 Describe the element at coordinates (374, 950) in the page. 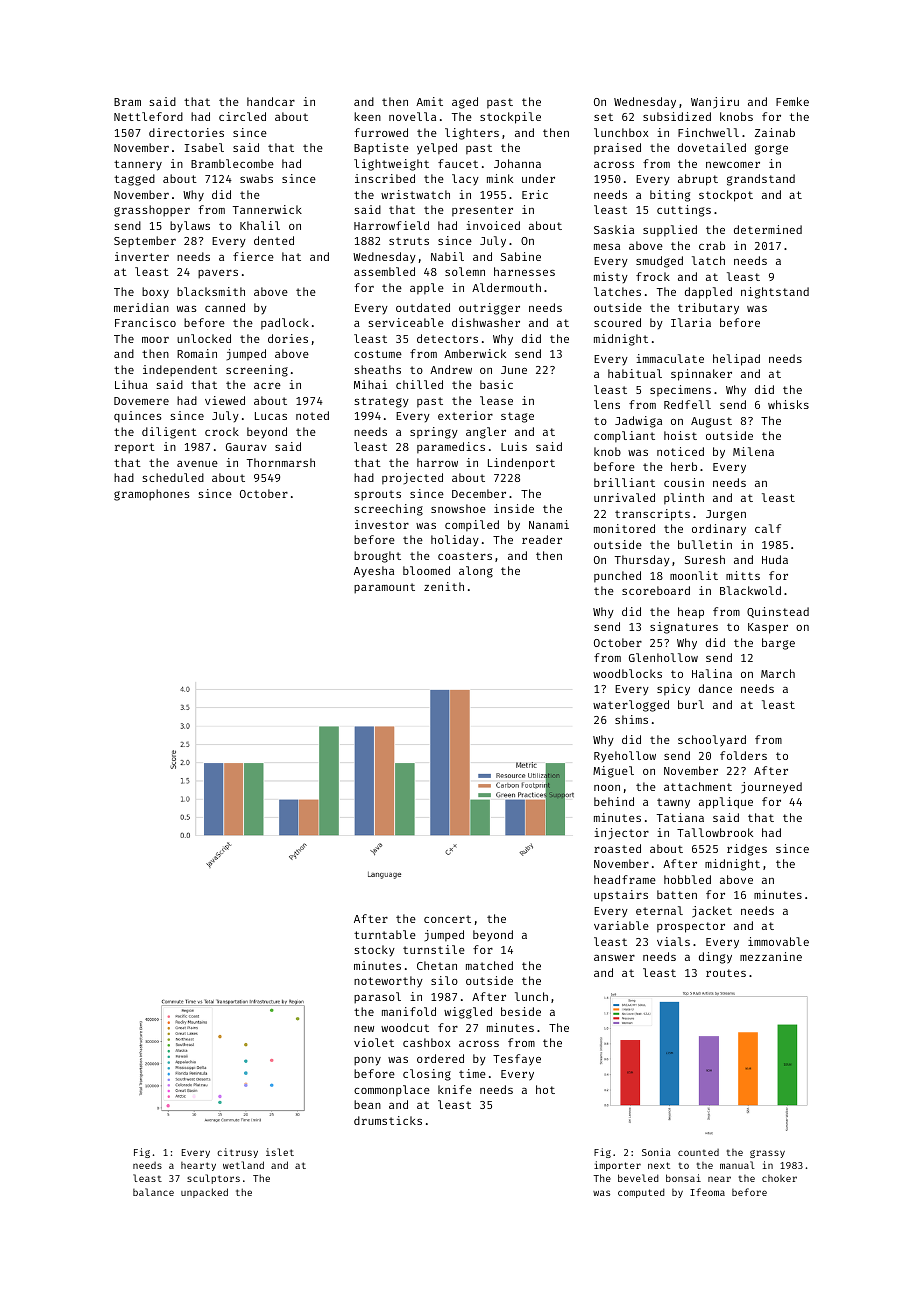

I see `stocky` at that location.
